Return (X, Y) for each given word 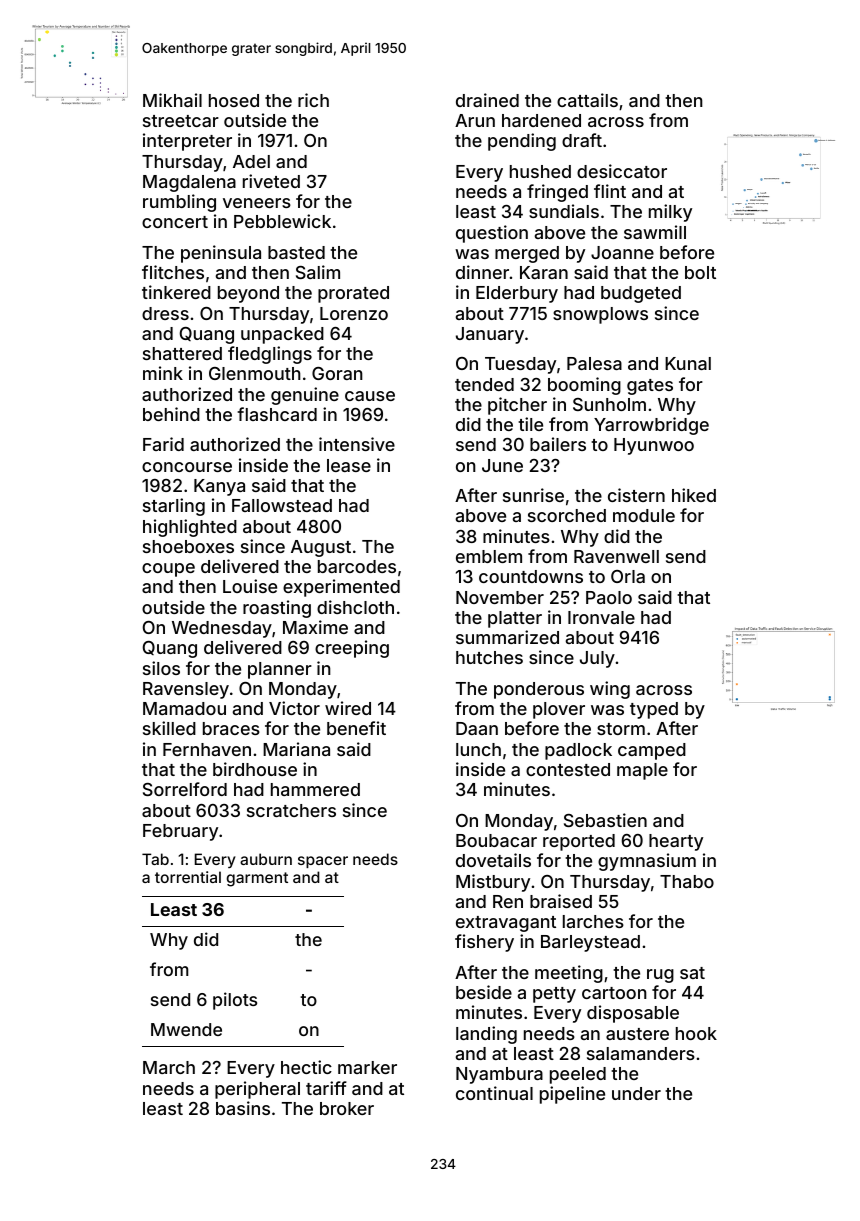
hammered (315, 789)
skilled (169, 728)
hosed (234, 100)
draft (582, 140)
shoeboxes (188, 546)
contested (568, 769)
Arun (475, 120)
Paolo (609, 597)
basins (243, 1108)
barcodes (357, 566)
